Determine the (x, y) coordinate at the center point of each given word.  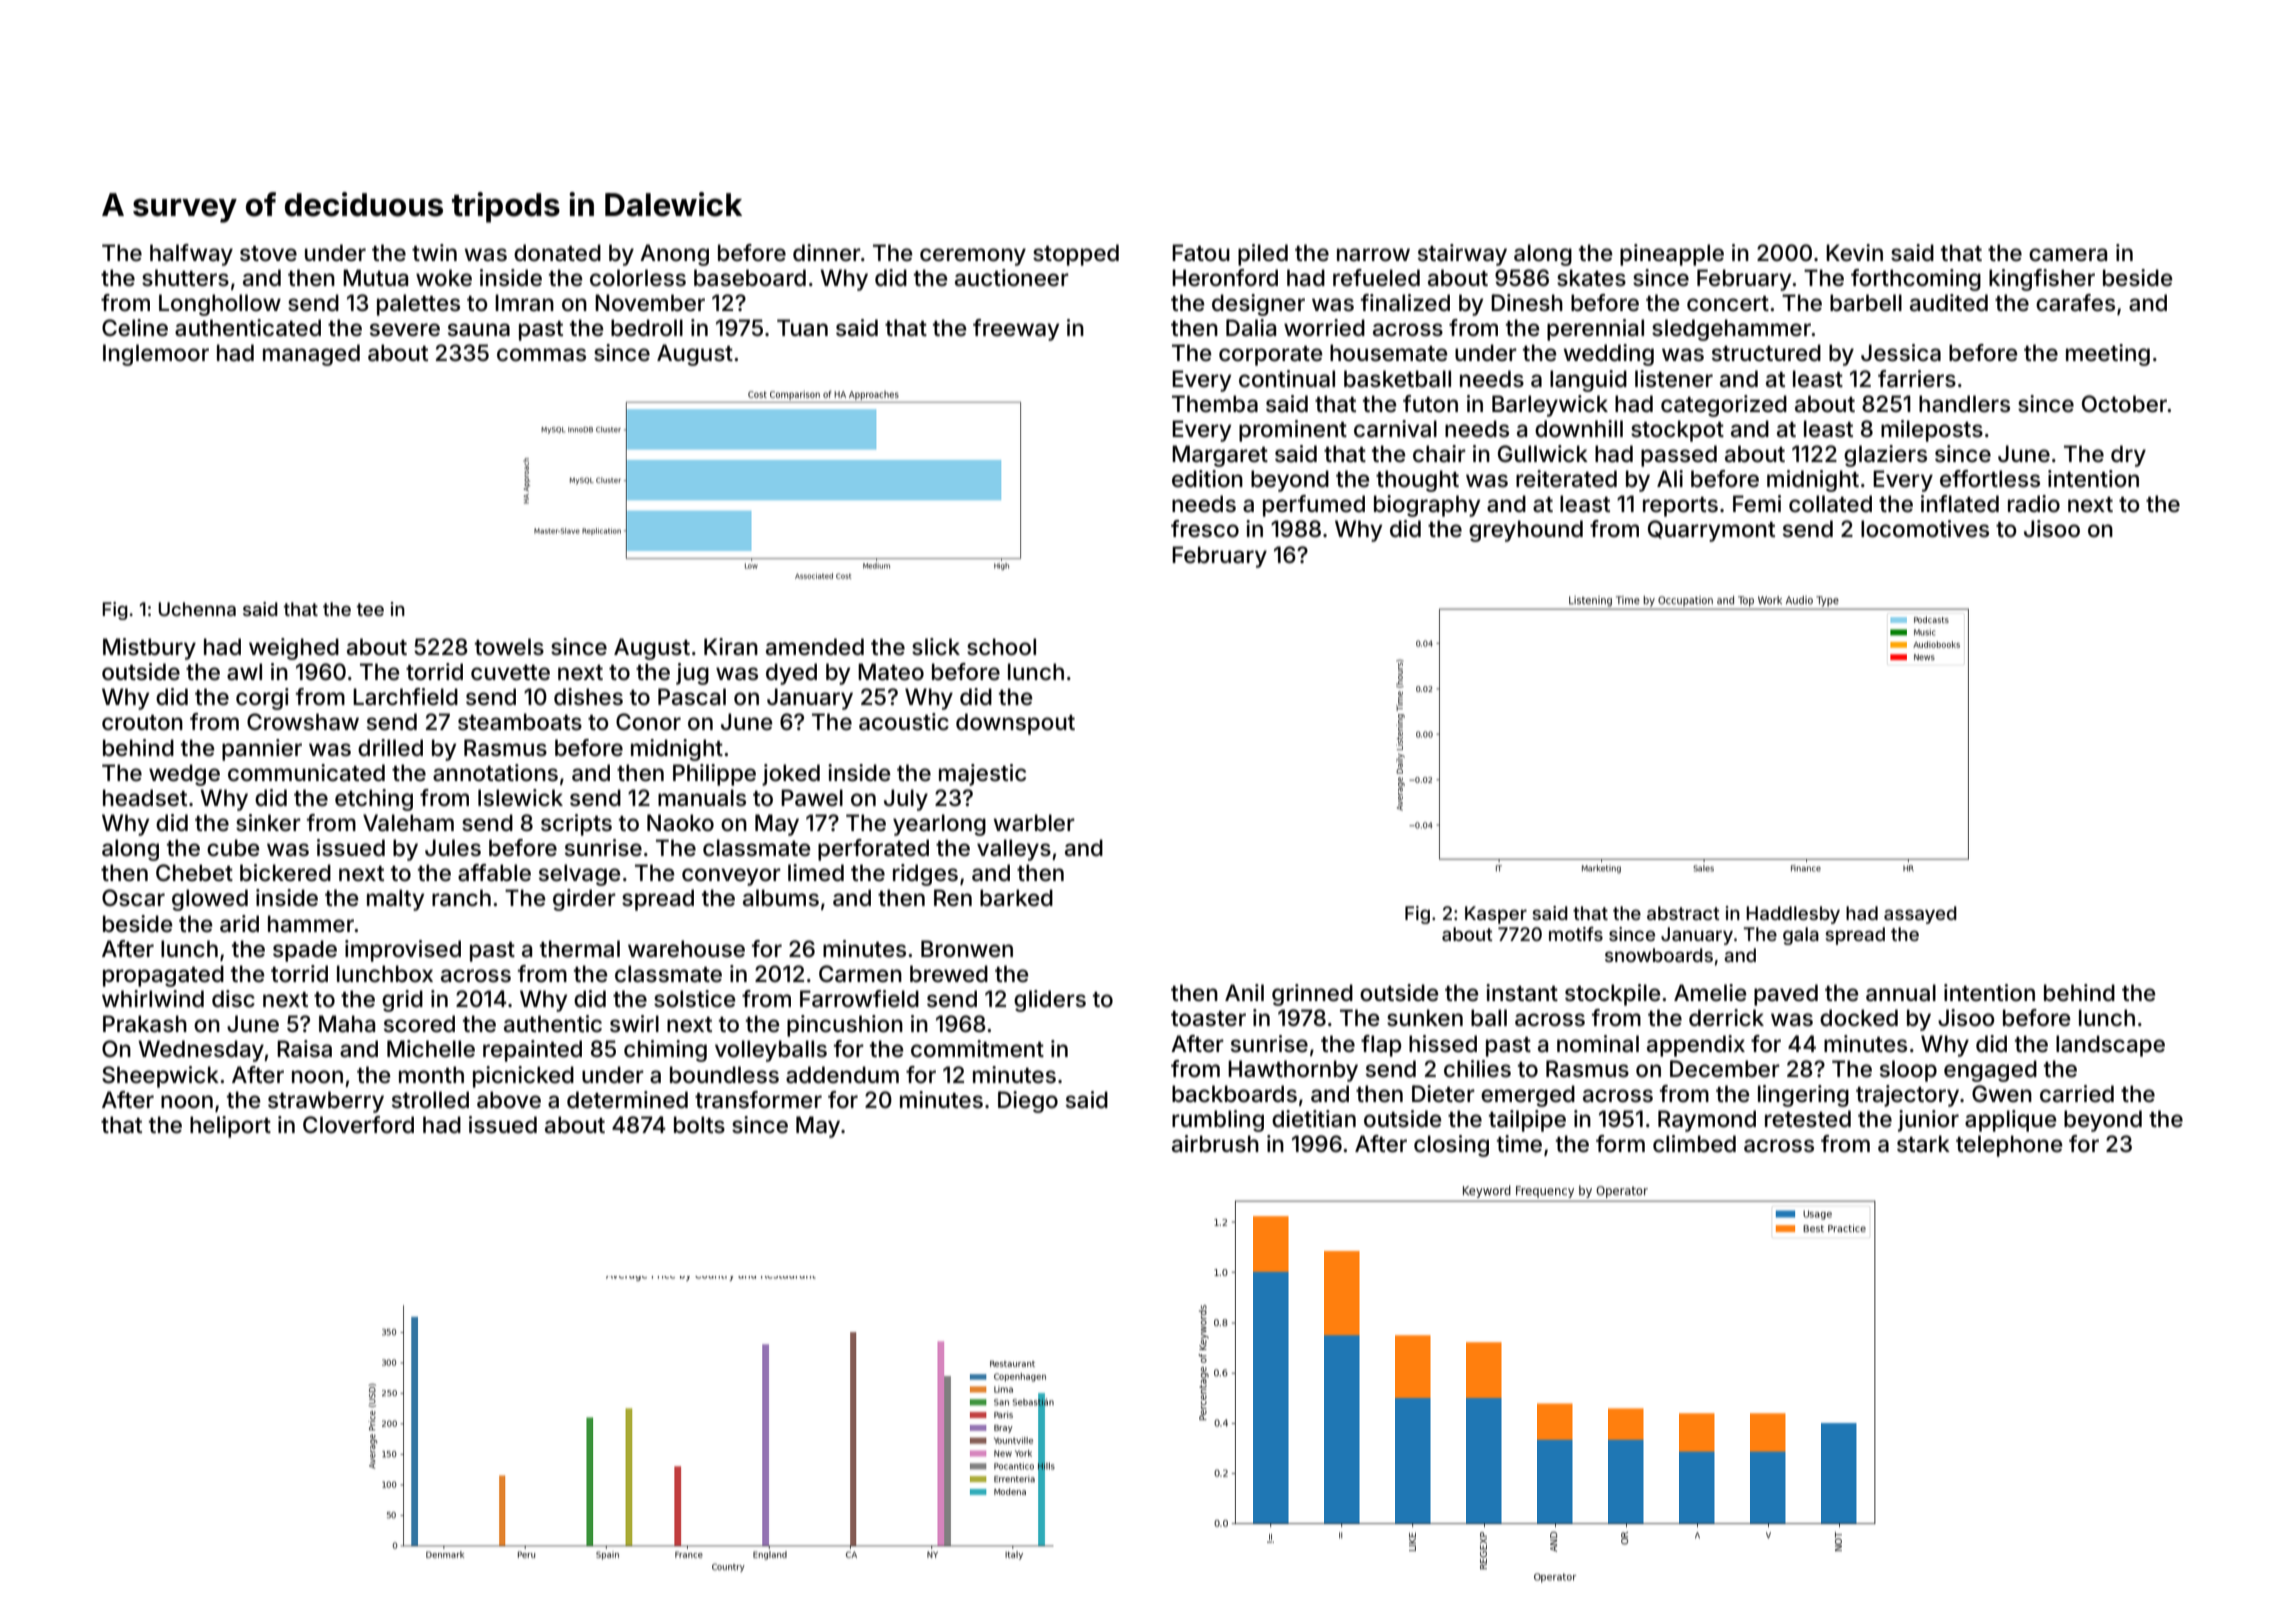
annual (1901, 993)
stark (1923, 1144)
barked (1016, 898)
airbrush (1215, 1144)
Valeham (408, 823)
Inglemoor (156, 355)
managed (311, 355)
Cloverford (358, 1125)
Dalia (1251, 328)
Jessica (1901, 353)
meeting (2108, 355)
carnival (1395, 429)
